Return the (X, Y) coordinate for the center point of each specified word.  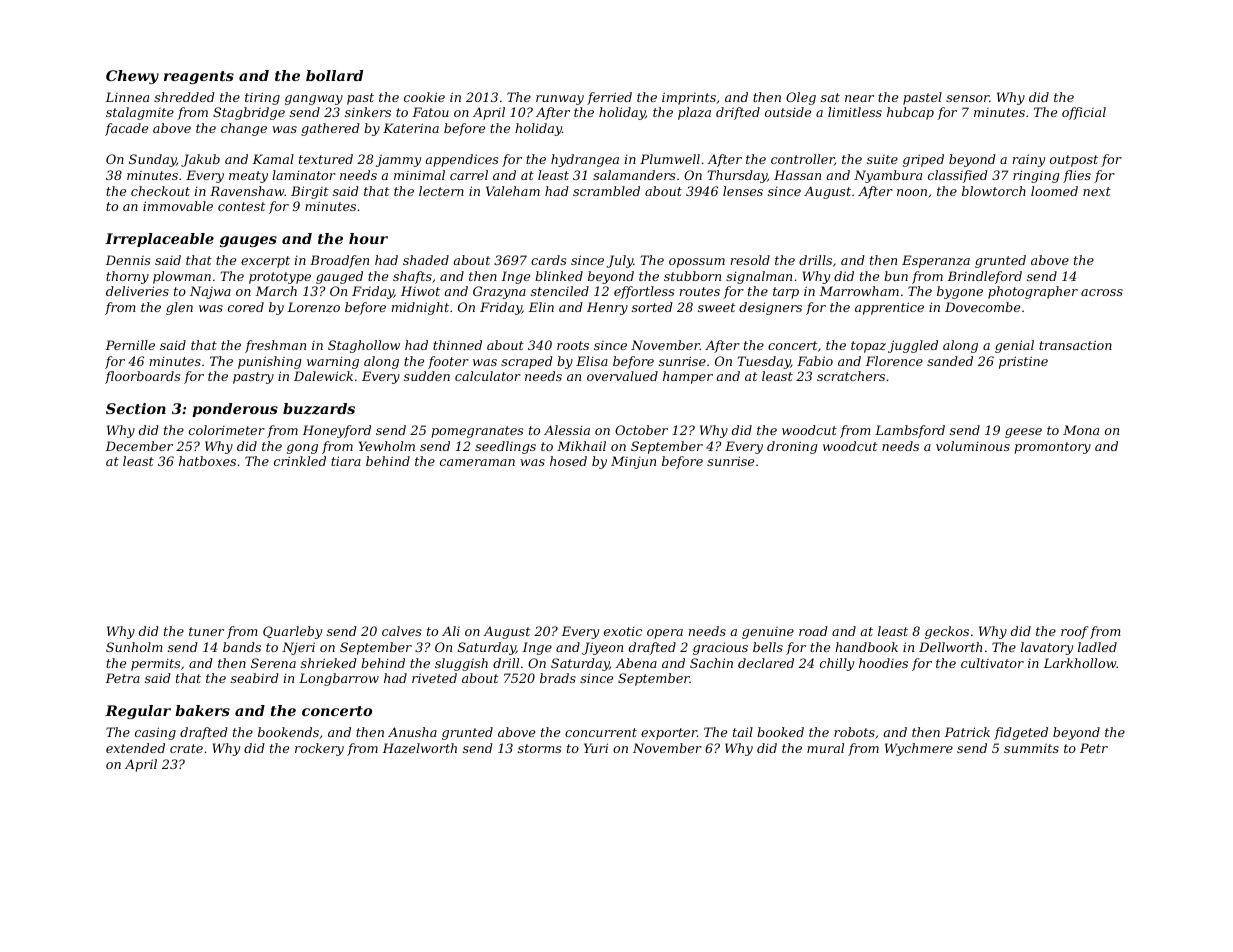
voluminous (973, 446)
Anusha (412, 732)
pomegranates (477, 432)
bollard (334, 75)
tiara (346, 461)
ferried (609, 98)
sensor (967, 98)
